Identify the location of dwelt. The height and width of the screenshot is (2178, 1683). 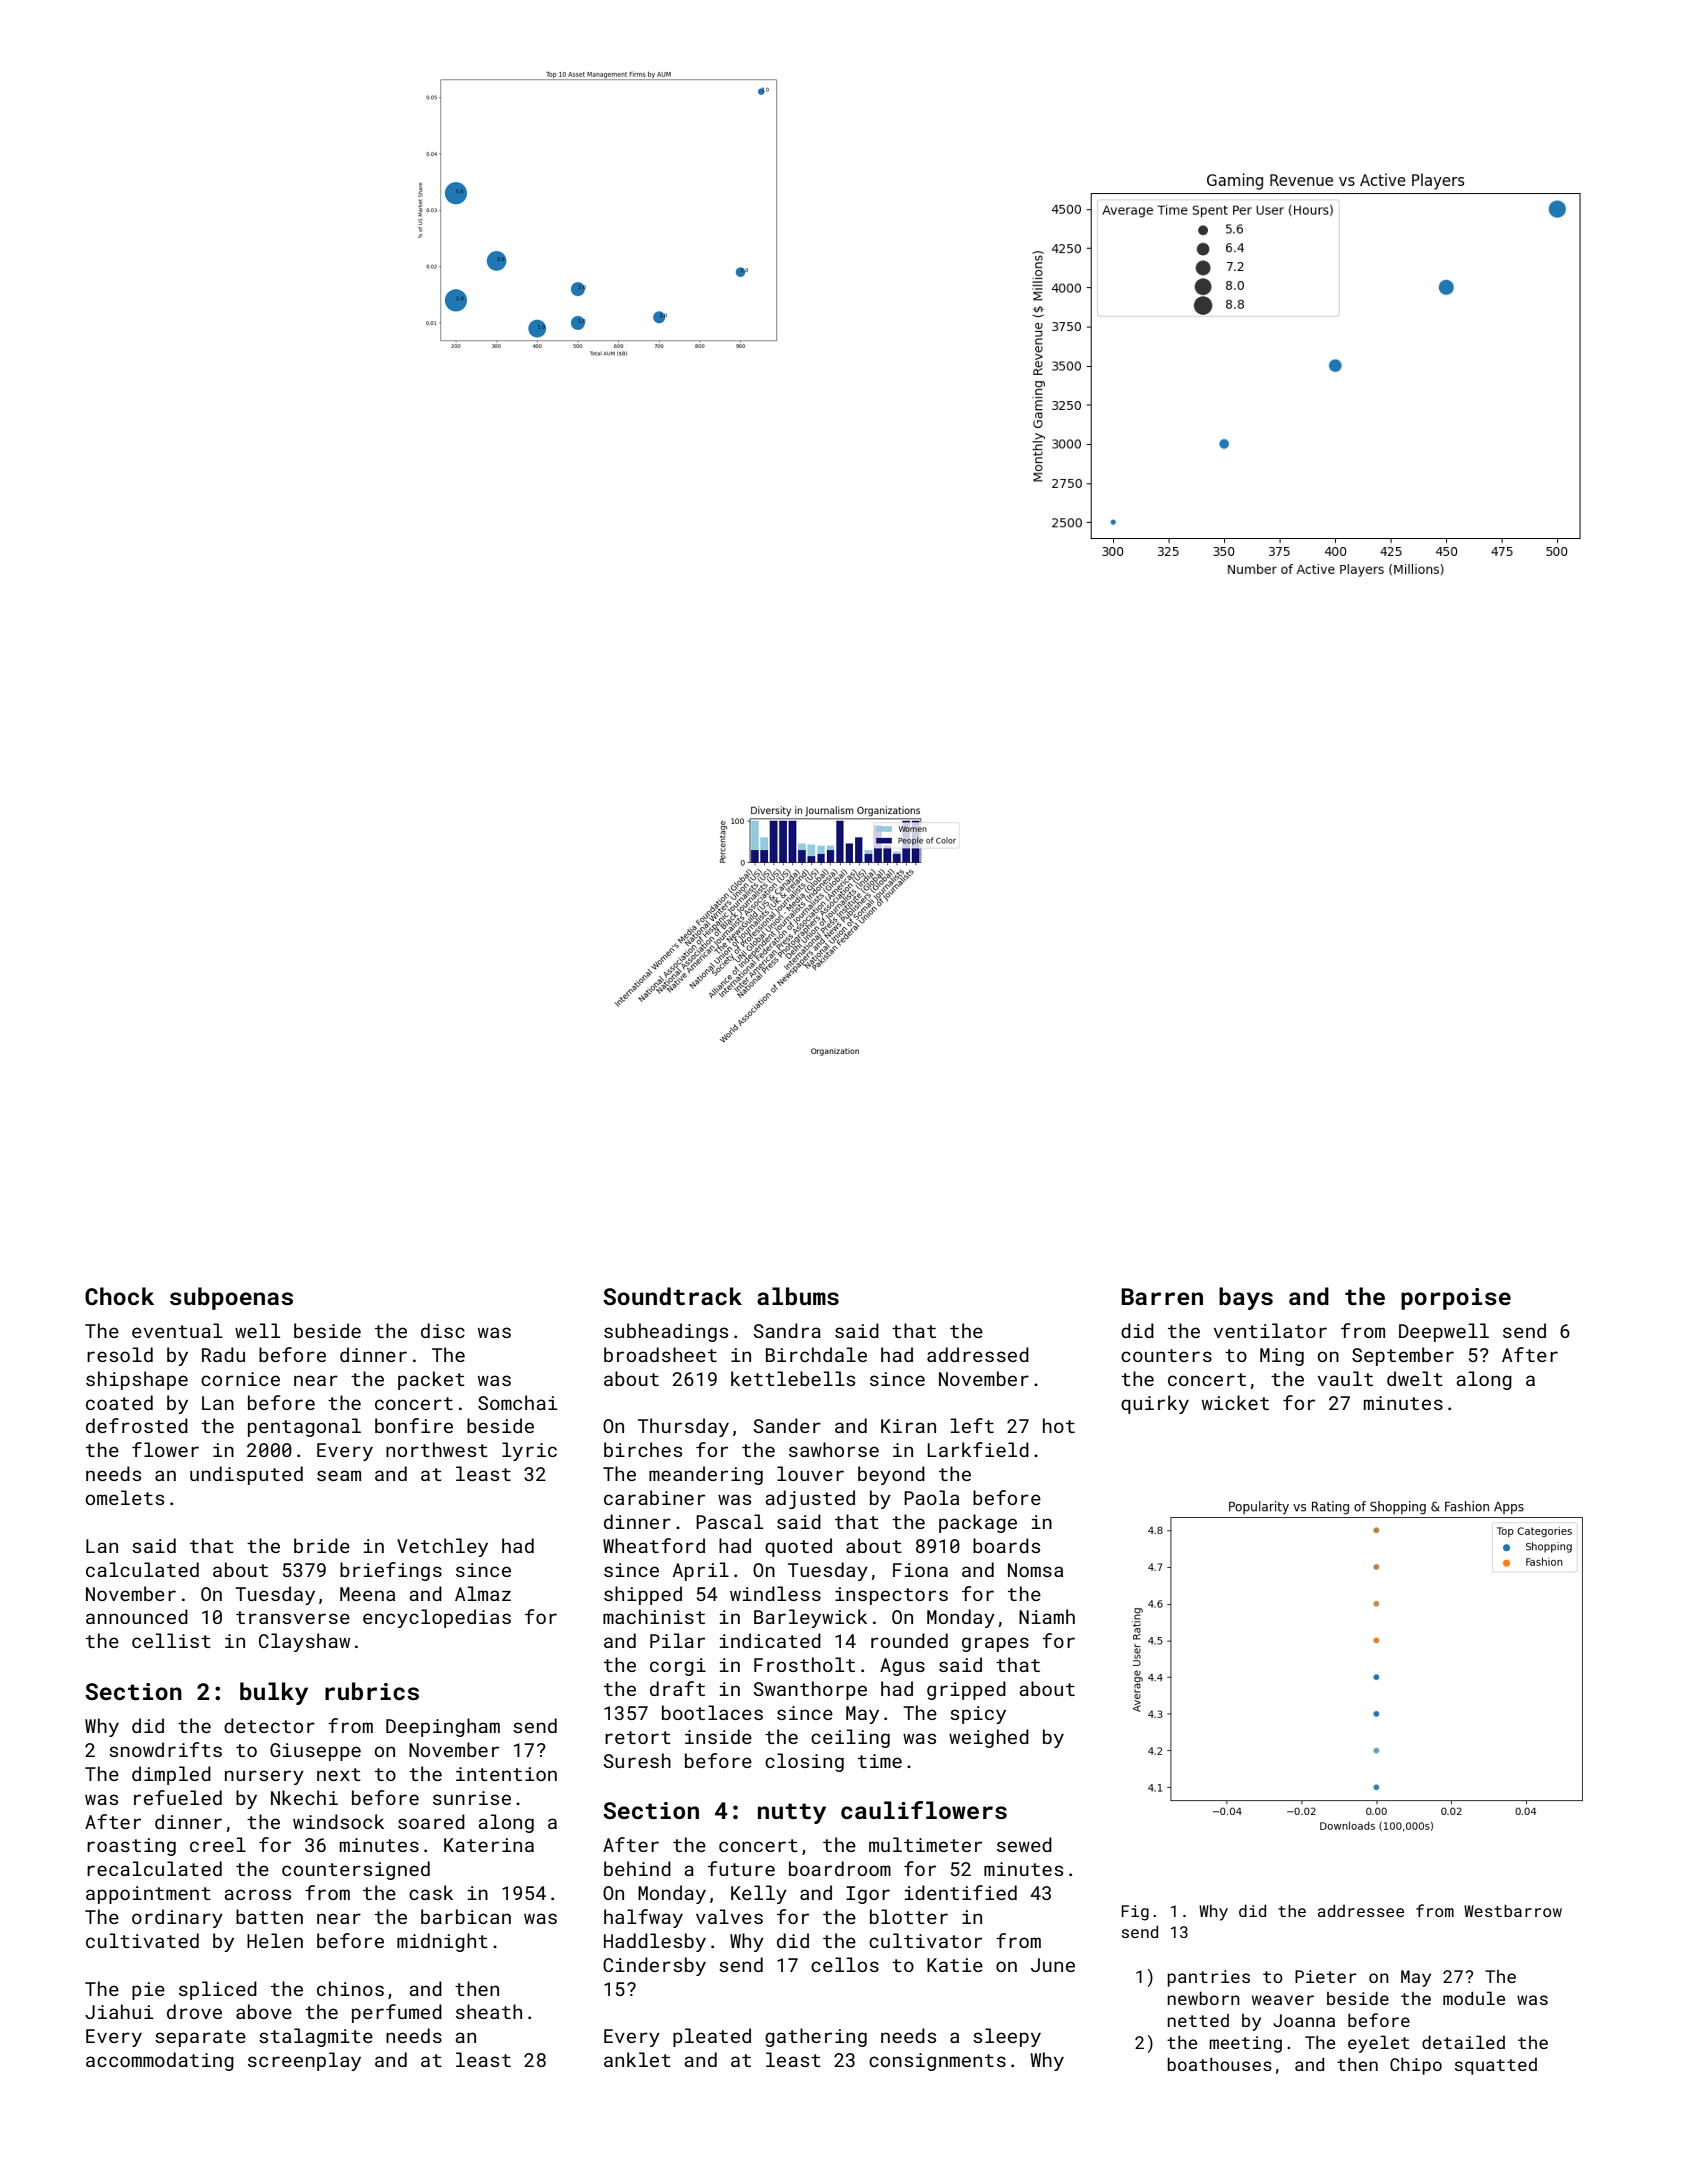
(1415, 1378).
